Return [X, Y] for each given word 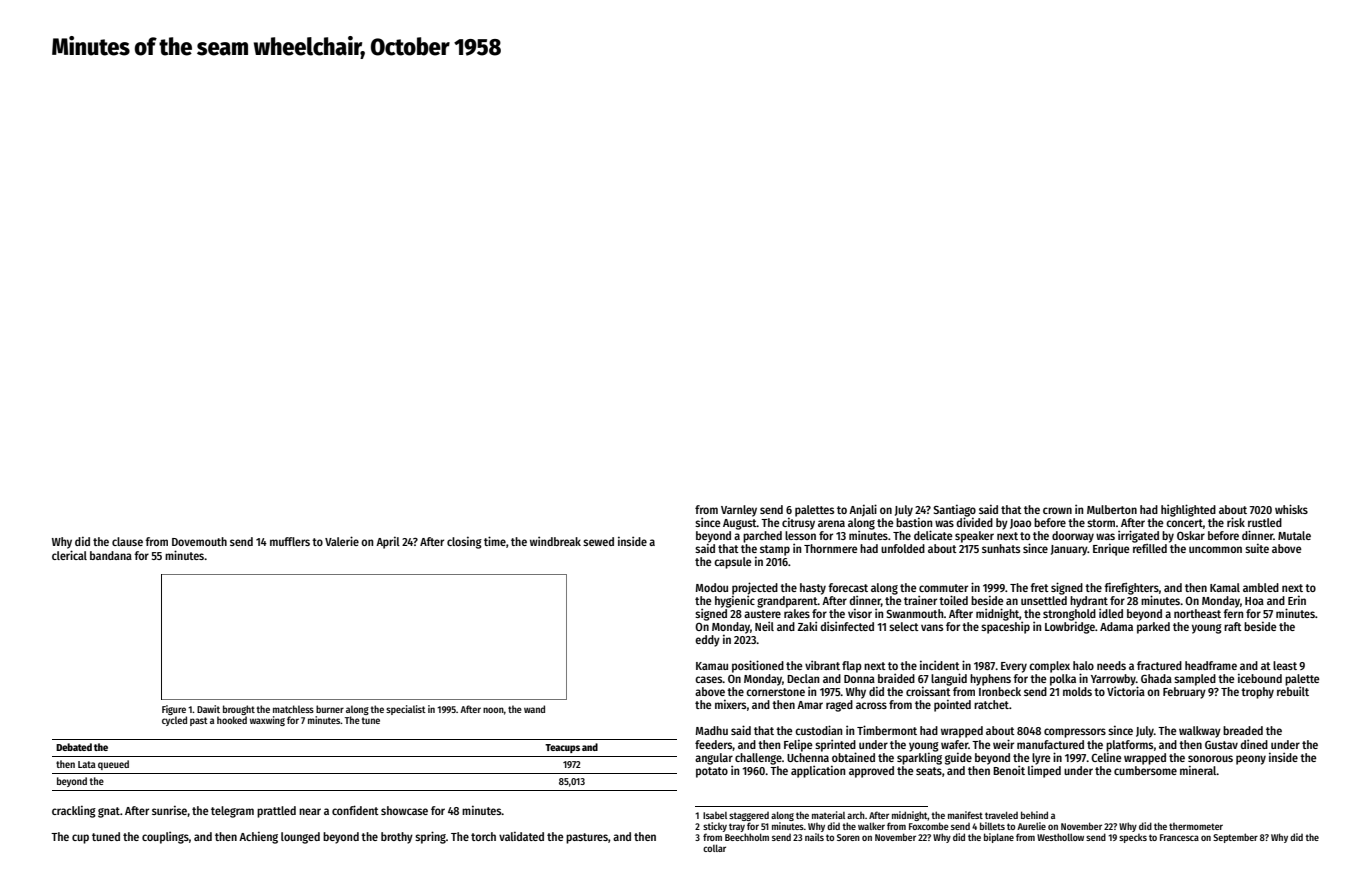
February [1184, 693]
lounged [300, 838]
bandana [111, 555]
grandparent [787, 602]
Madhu [712, 730]
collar [714, 848]
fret [1039, 587]
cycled [174, 721]
